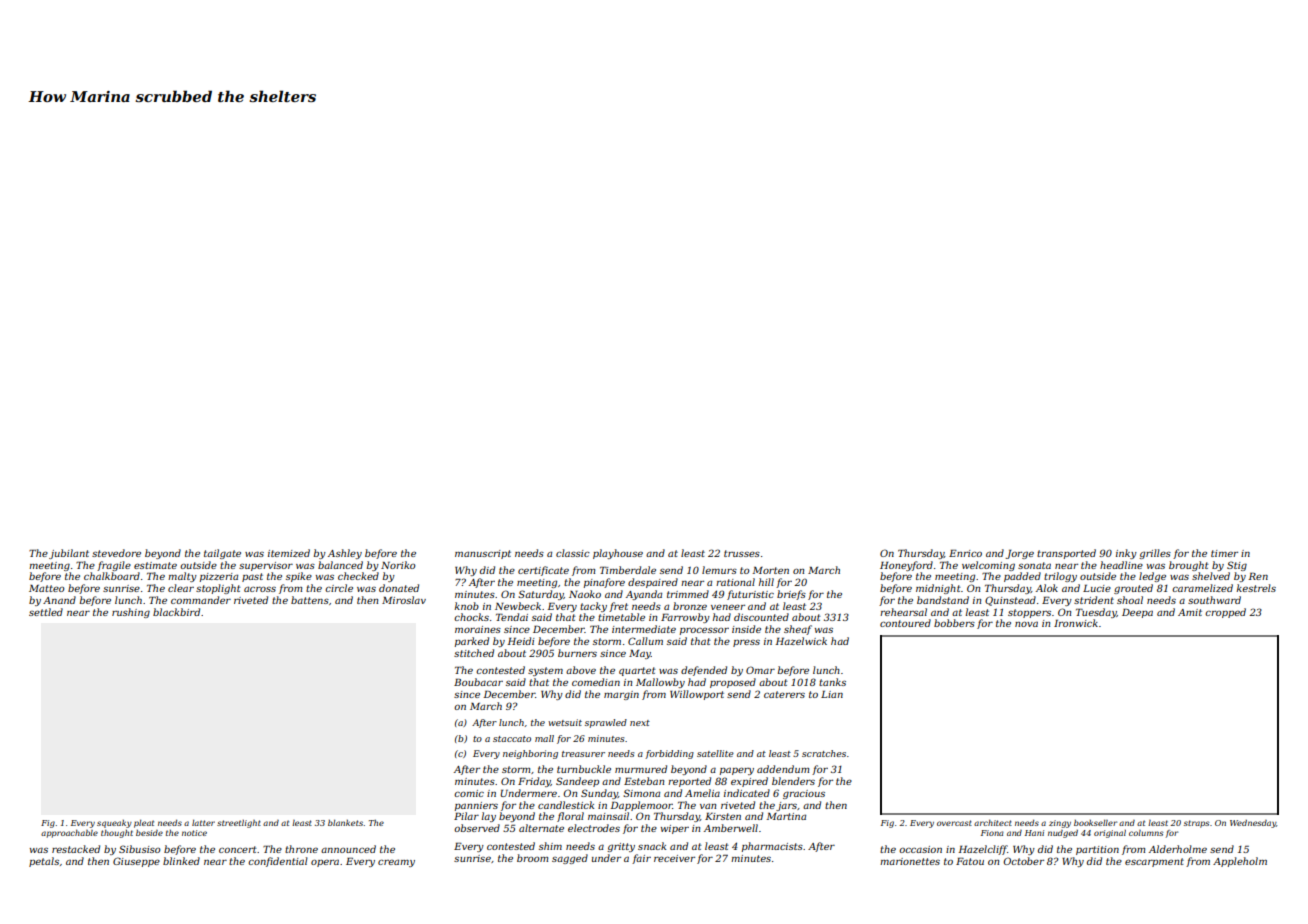  Describe the element at coordinates (140, 849) in the image. I see `Sibusiso` at that location.
